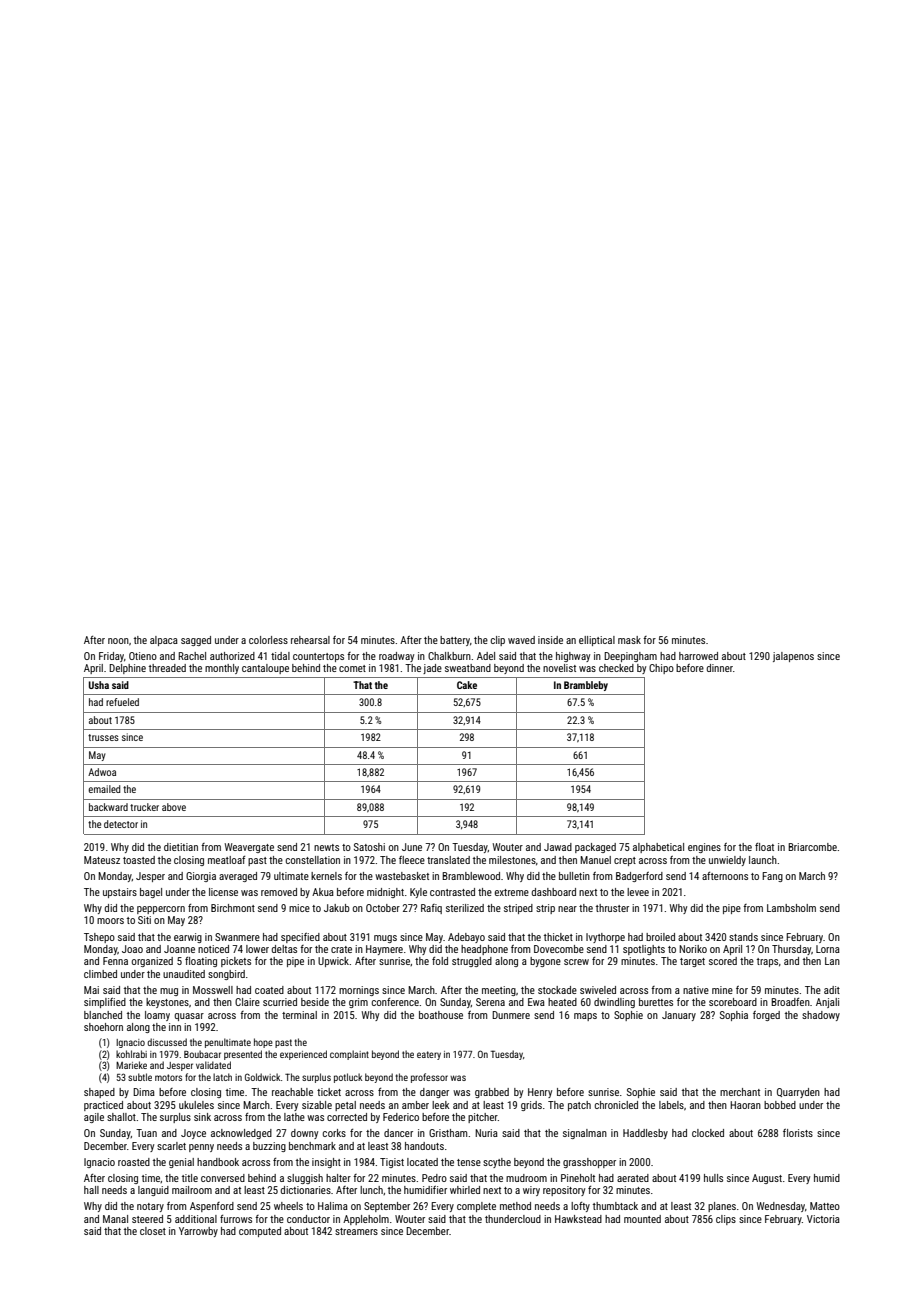 The height and width of the page is (1308, 924). What do you see at coordinates (260, 1232) in the page?
I see `computed` at bounding box center [260, 1232].
